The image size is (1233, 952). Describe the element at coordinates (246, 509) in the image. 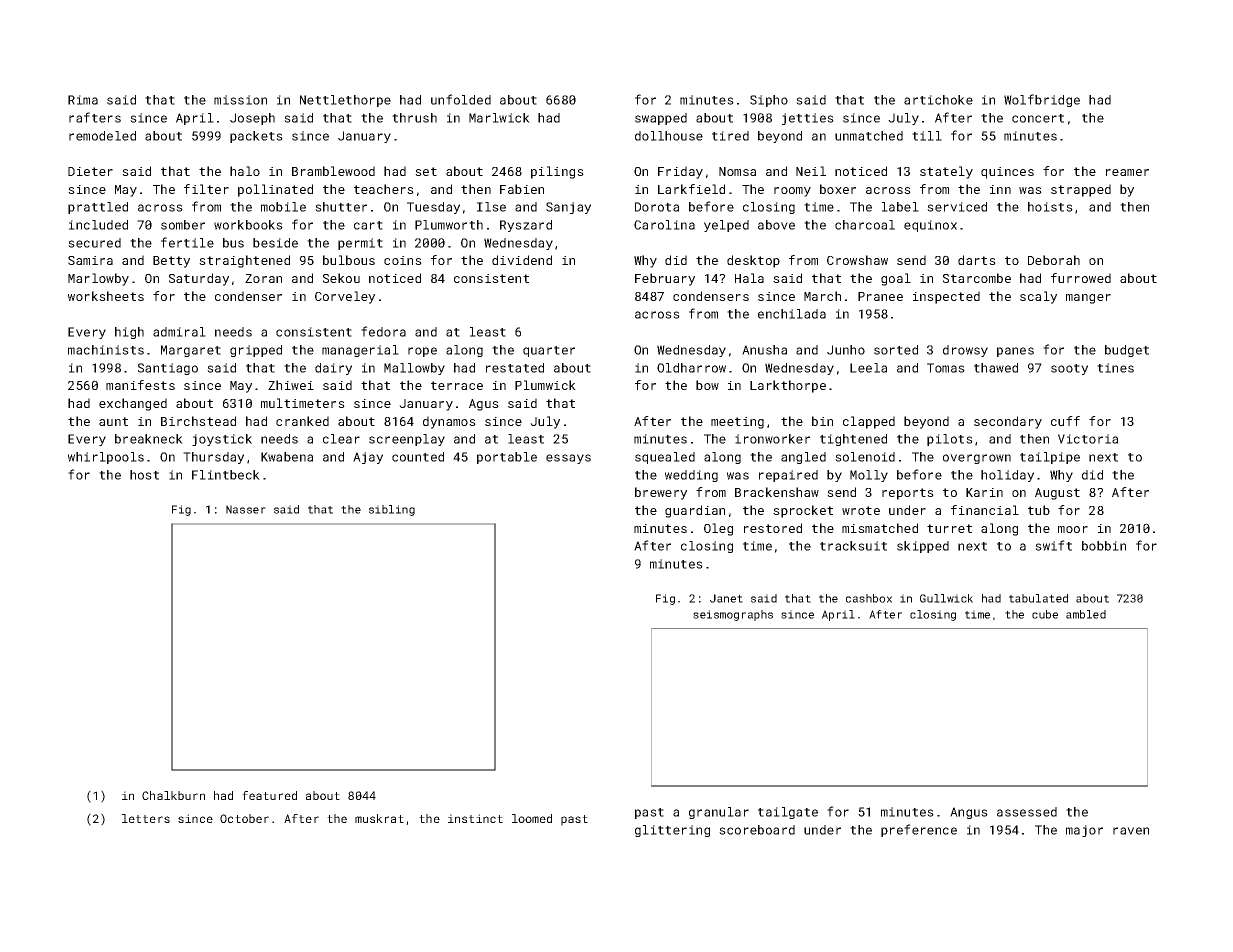

I see `Nasser` at that location.
